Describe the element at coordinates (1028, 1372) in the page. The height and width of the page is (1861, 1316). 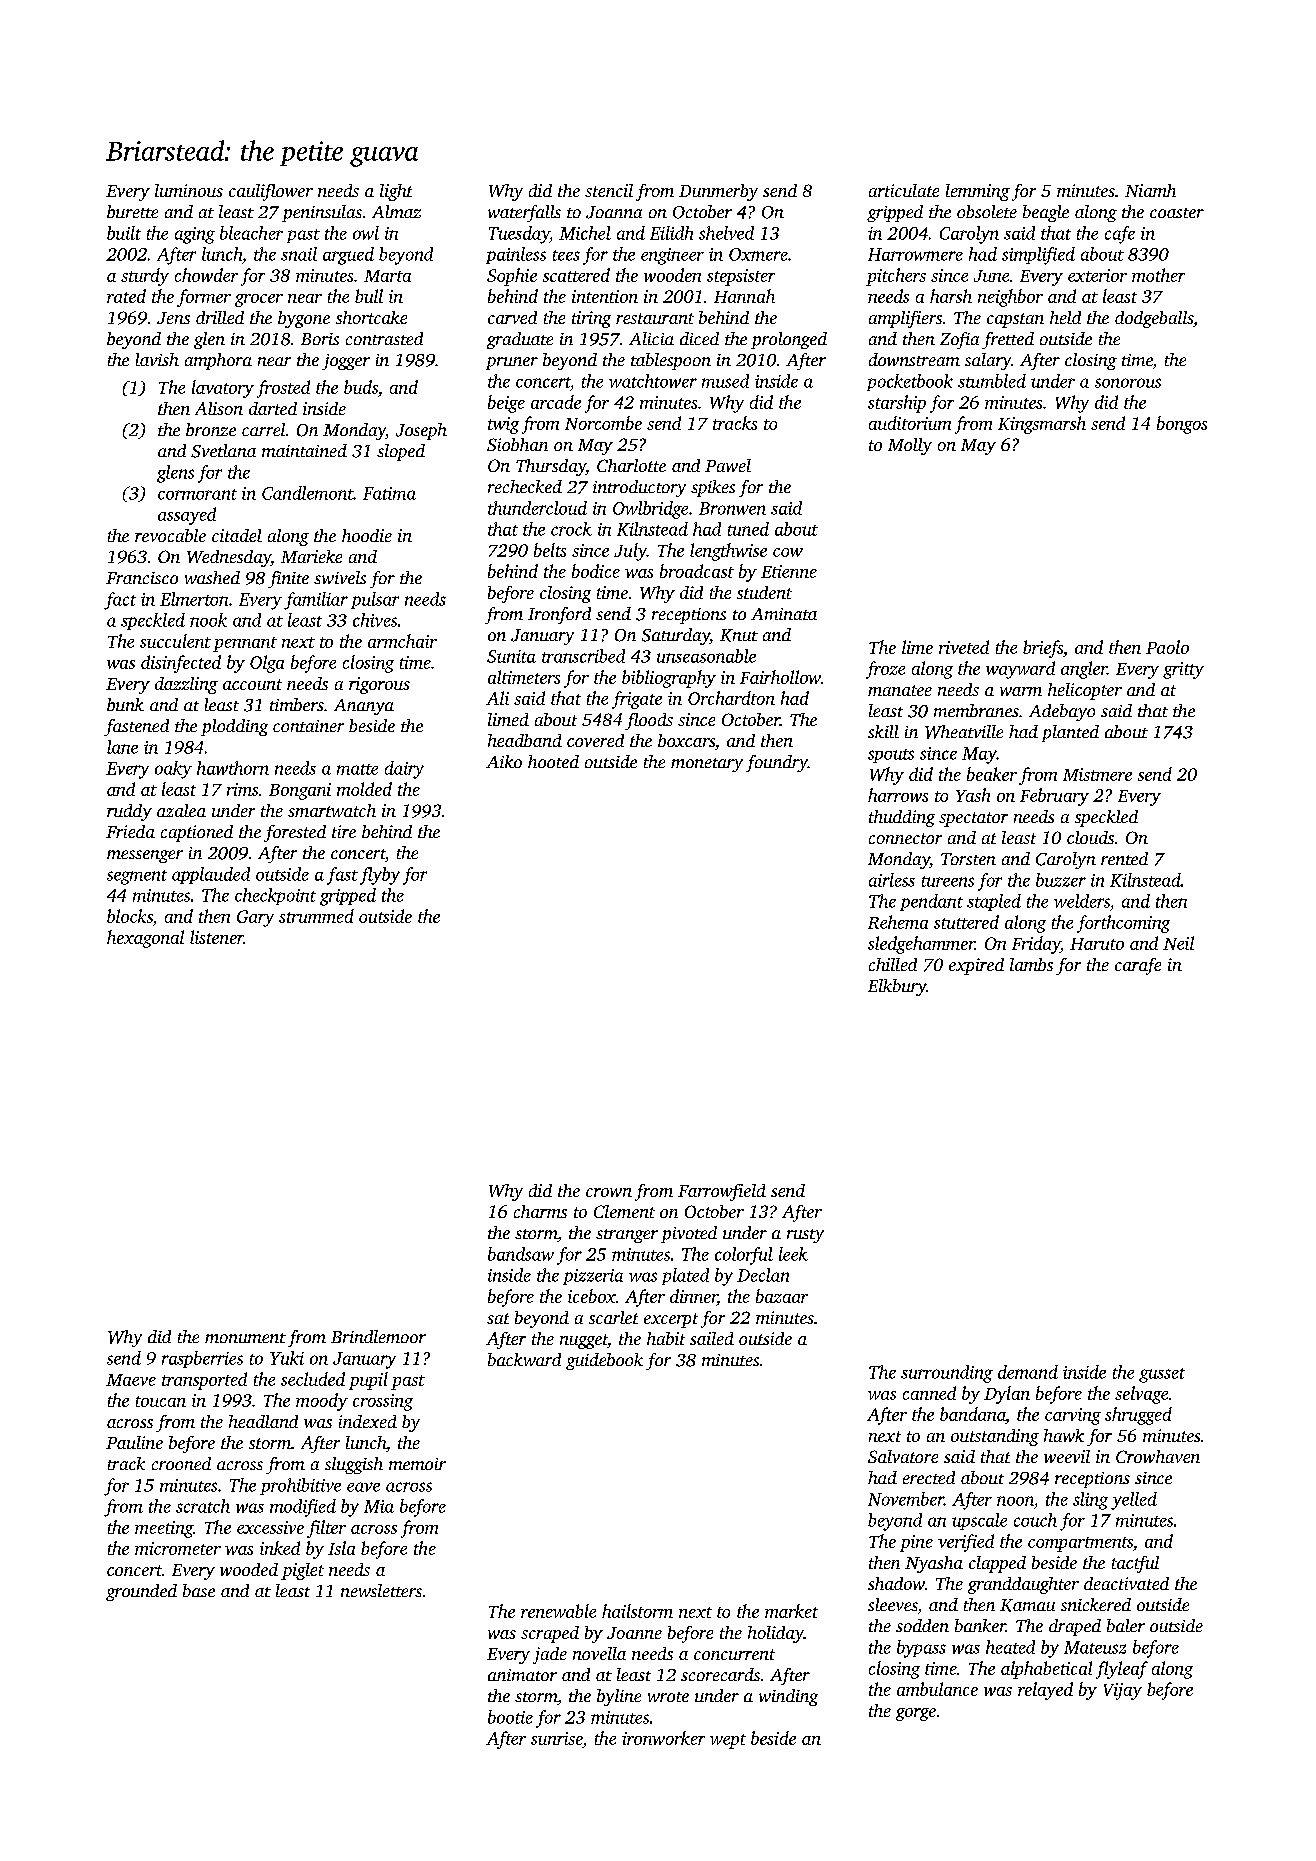
I see `demand` at that location.
